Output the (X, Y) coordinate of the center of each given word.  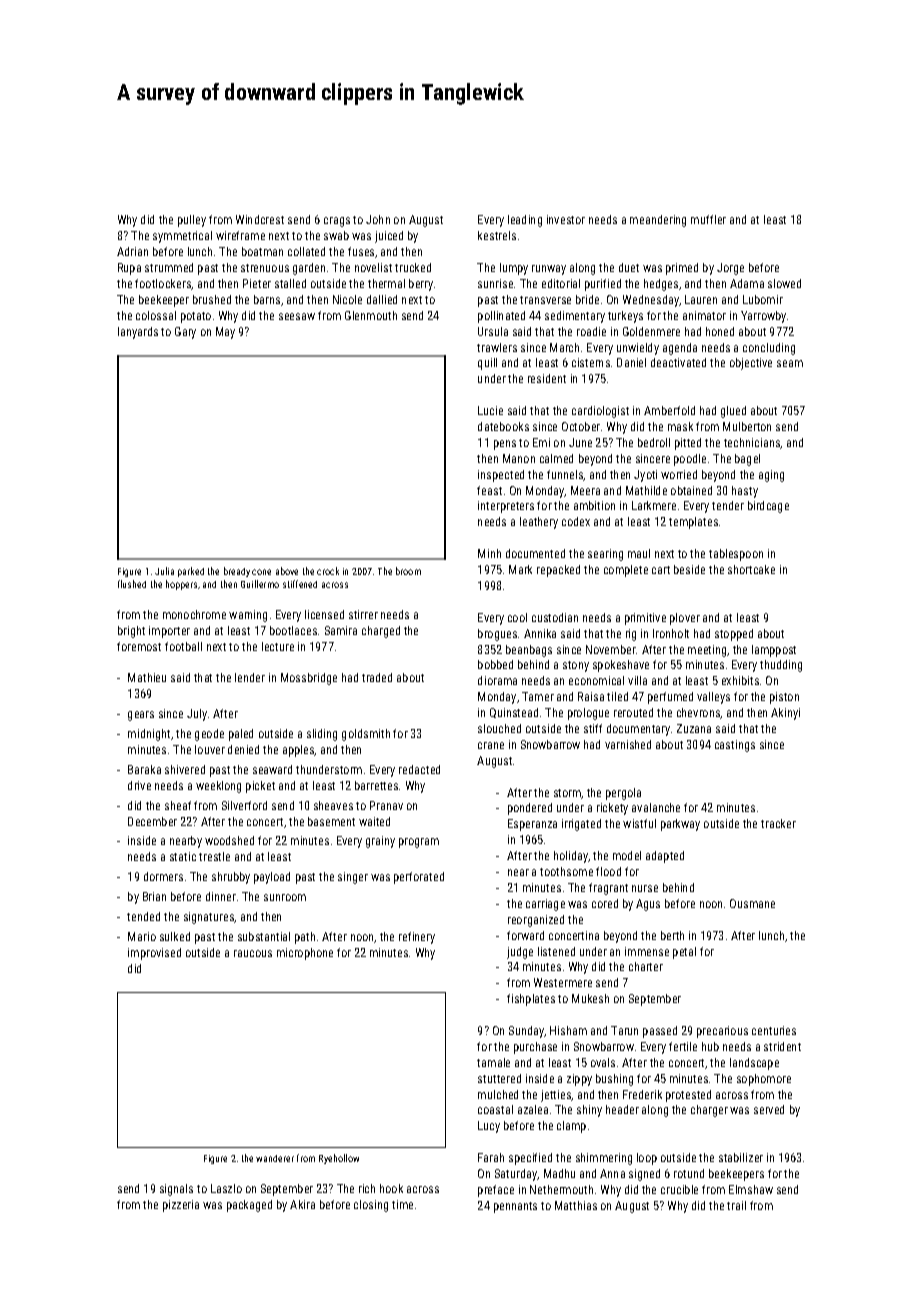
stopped (734, 635)
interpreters (506, 507)
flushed (132, 584)
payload (272, 878)
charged (381, 632)
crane (491, 745)
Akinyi (785, 714)
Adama (747, 283)
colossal (156, 315)
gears (141, 716)
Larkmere (654, 505)
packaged (249, 1206)
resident (547, 378)
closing (371, 1206)
